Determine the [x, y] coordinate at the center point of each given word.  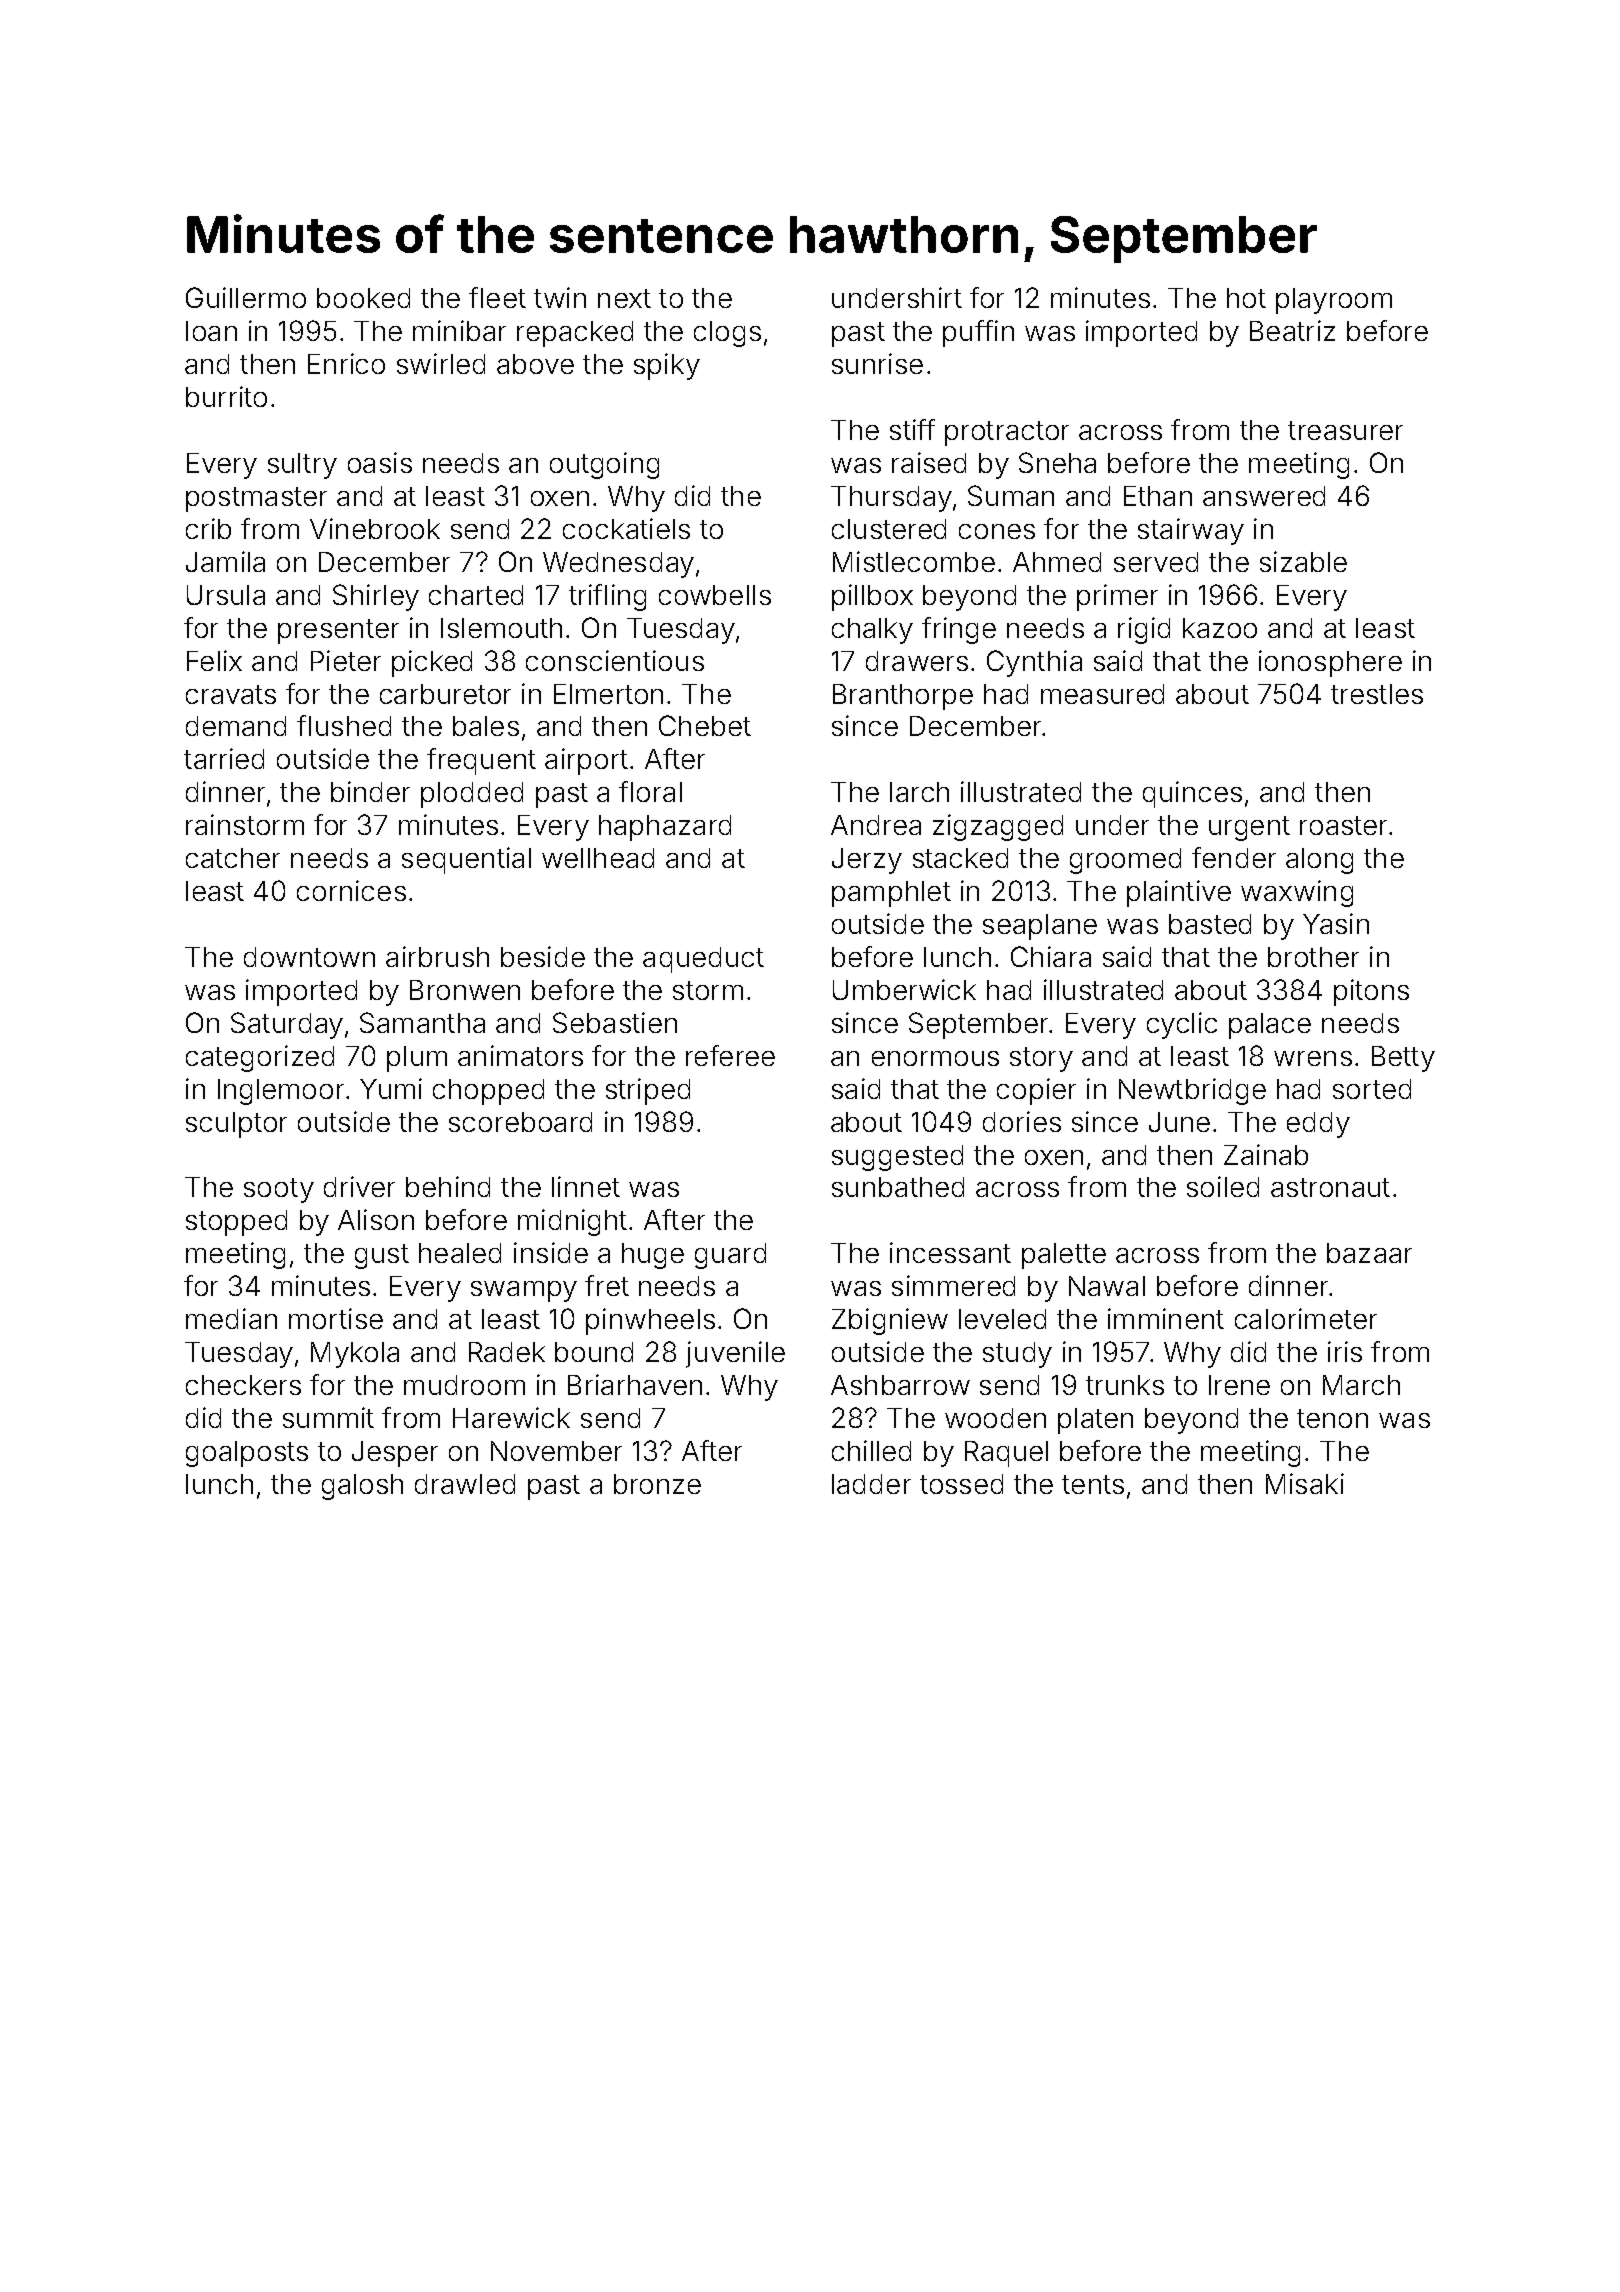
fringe [959, 630]
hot [1246, 298]
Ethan [1158, 496]
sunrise [877, 363]
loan [211, 331]
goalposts [247, 1454]
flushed [344, 725]
